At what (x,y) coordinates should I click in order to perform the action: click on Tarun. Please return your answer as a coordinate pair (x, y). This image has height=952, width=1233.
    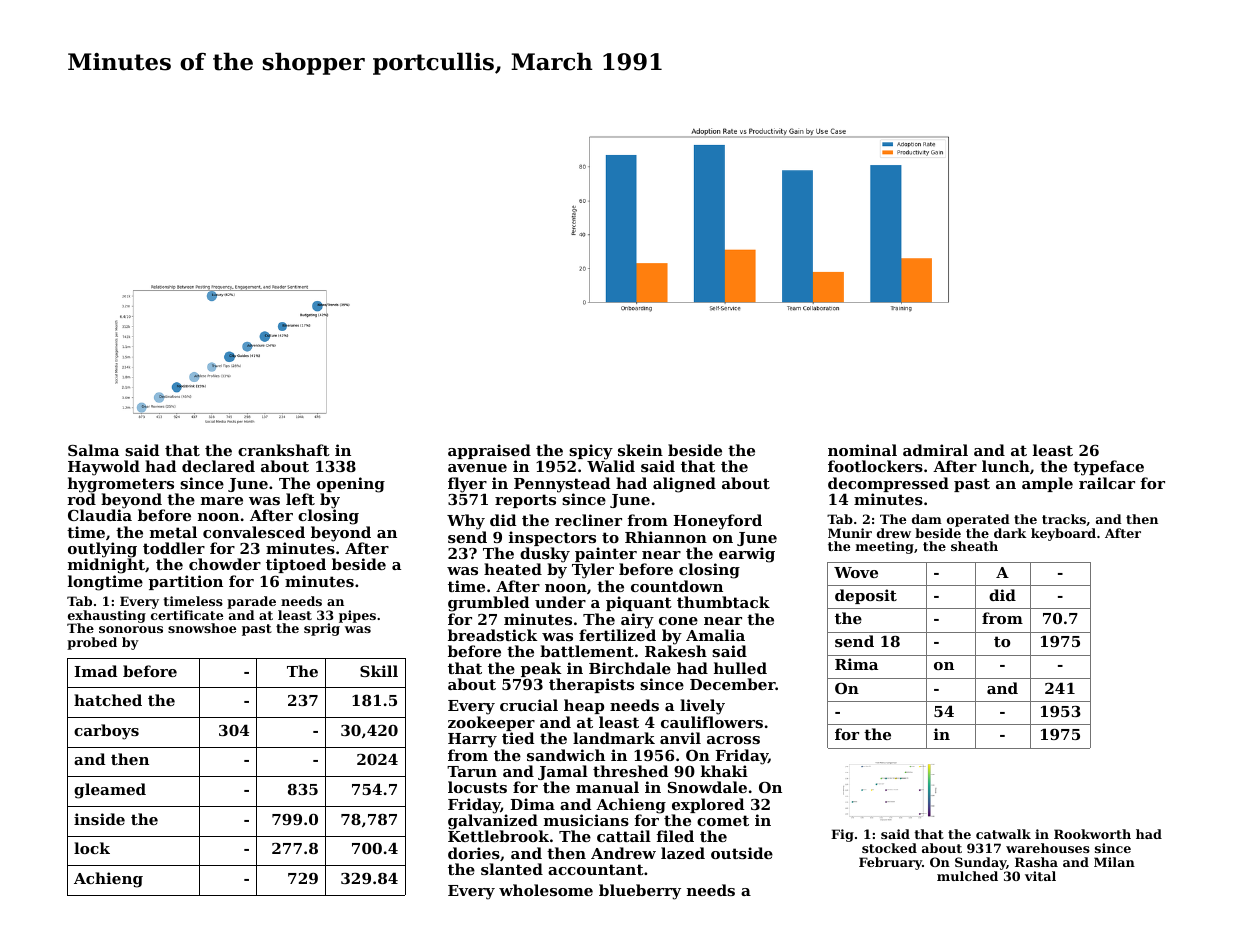
    Looking at the image, I should click on (472, 771).
